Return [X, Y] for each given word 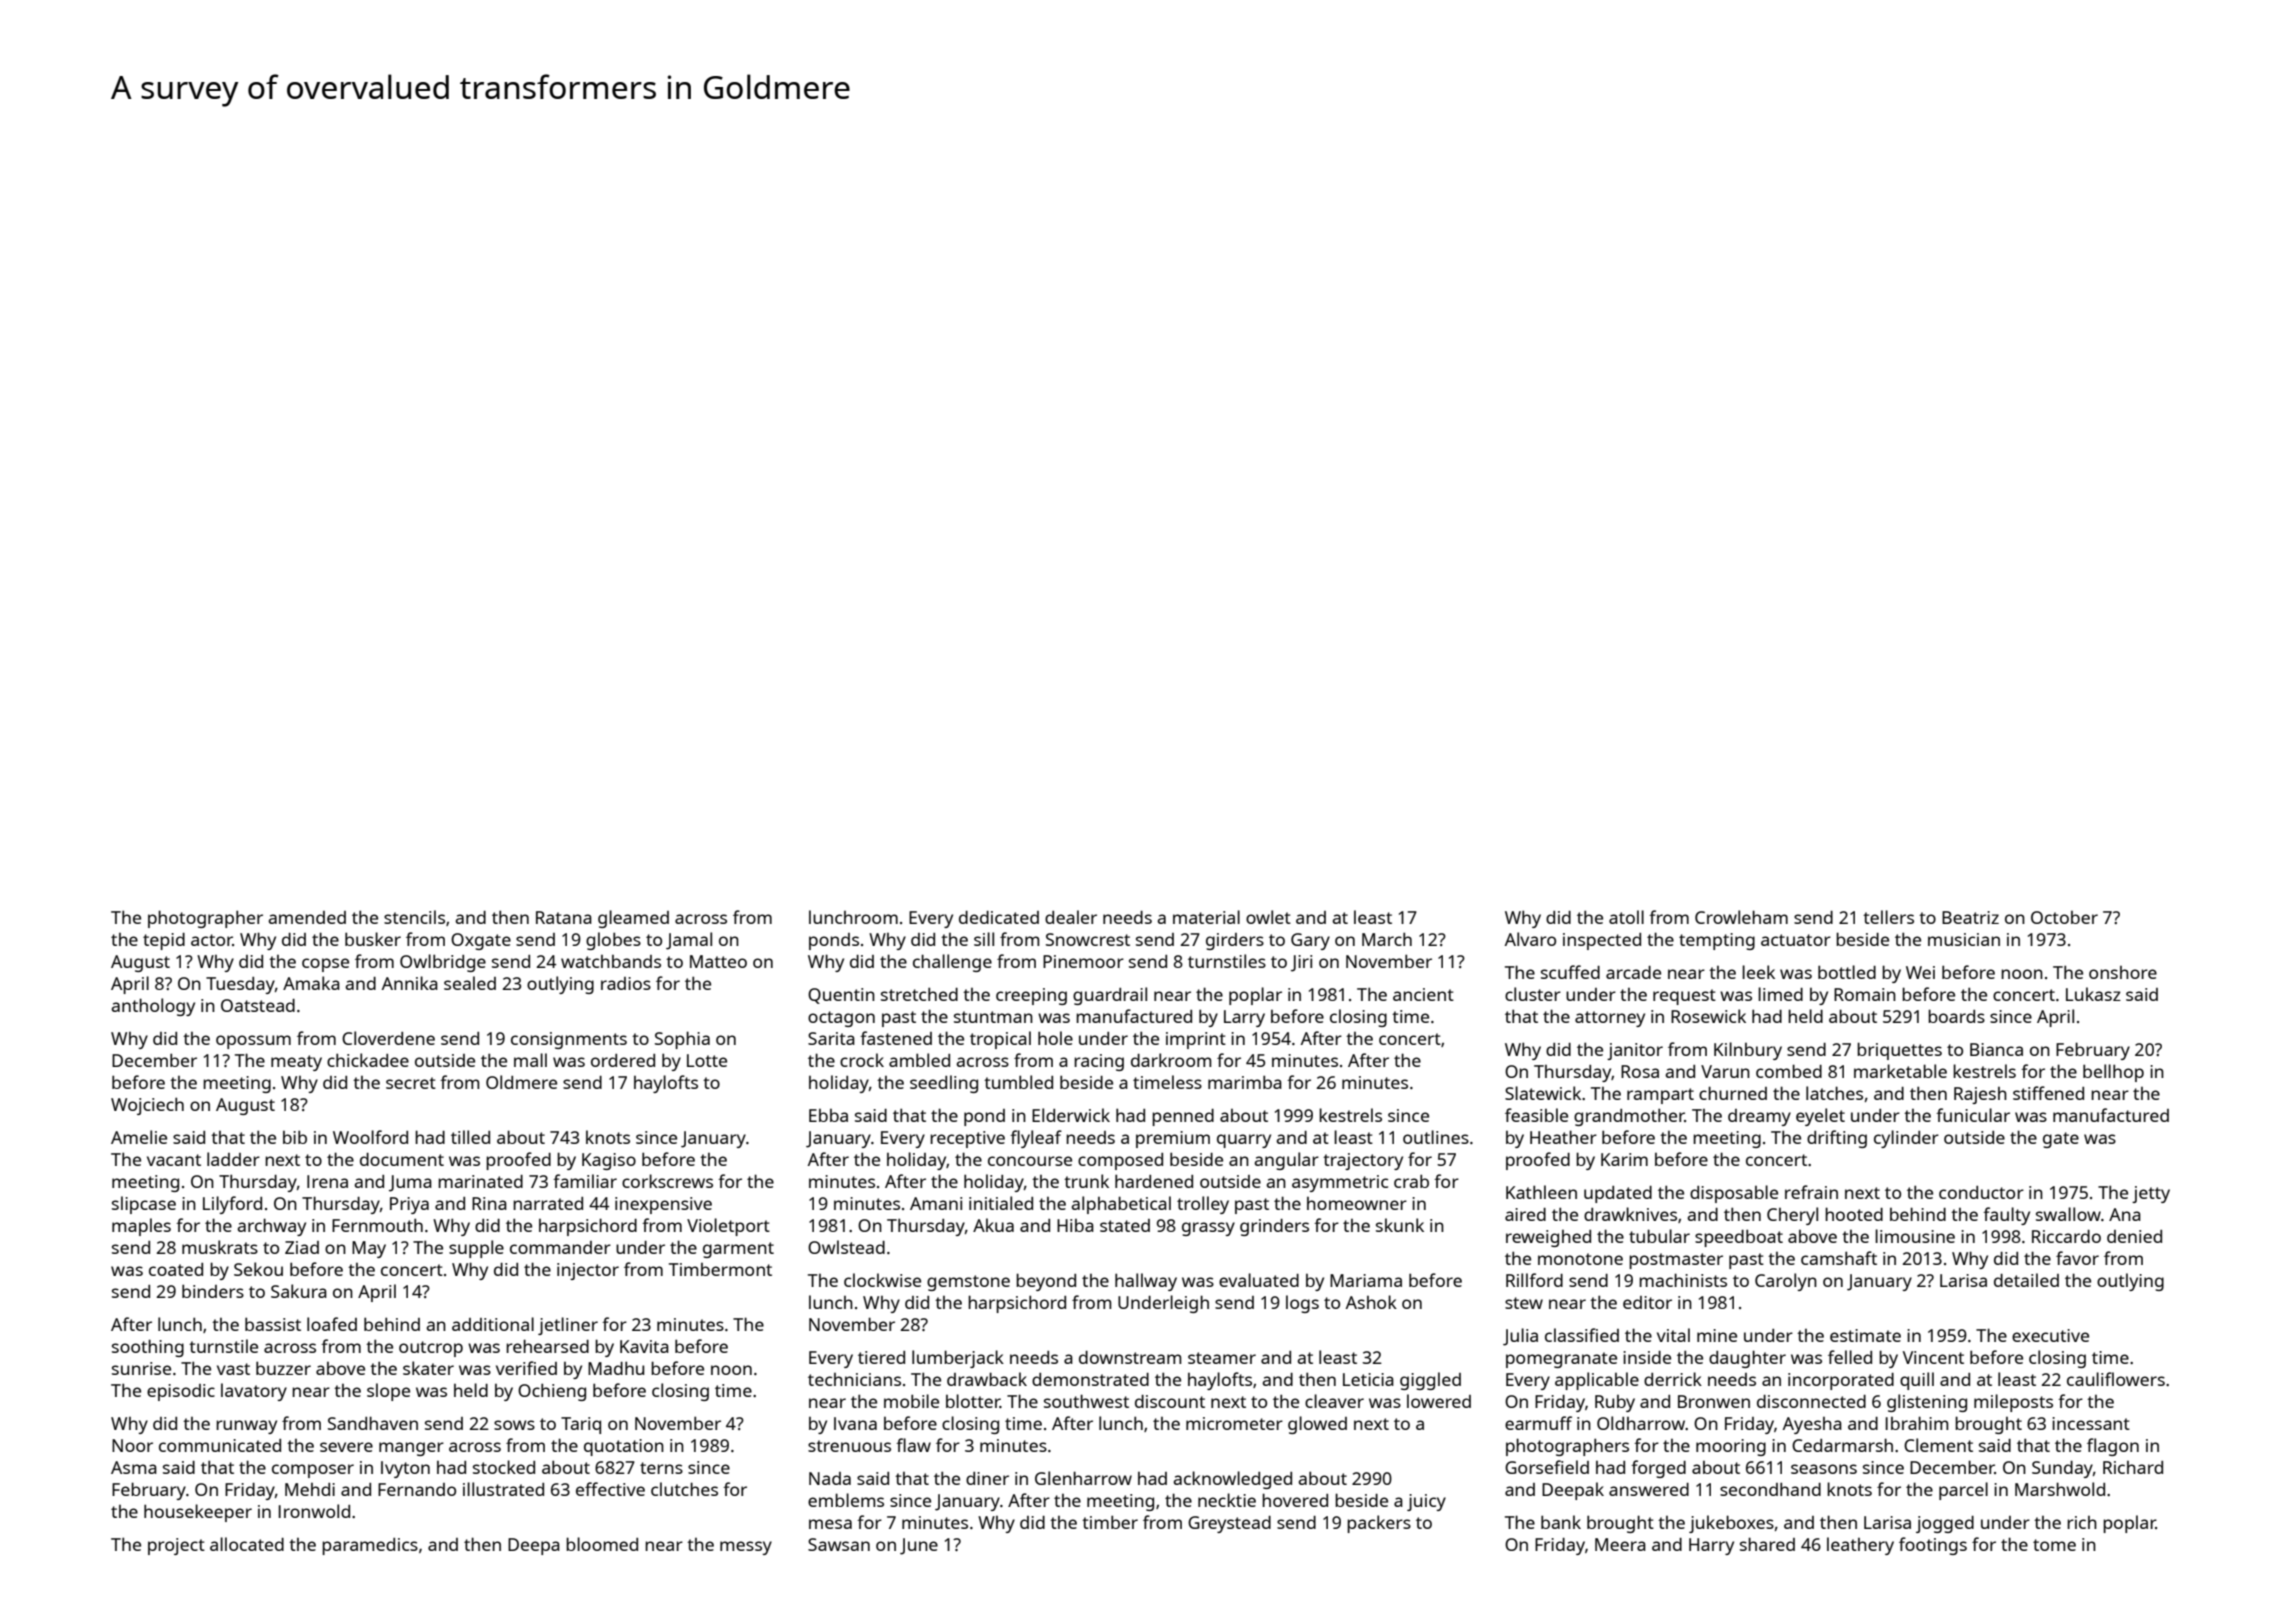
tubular [1659, 1236]
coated [176, 1269]
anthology [153, 1007]
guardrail [1110, 996]
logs [1302, 1304]
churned [1733, 1093]
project [176, 1546]
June [919, 1546]
